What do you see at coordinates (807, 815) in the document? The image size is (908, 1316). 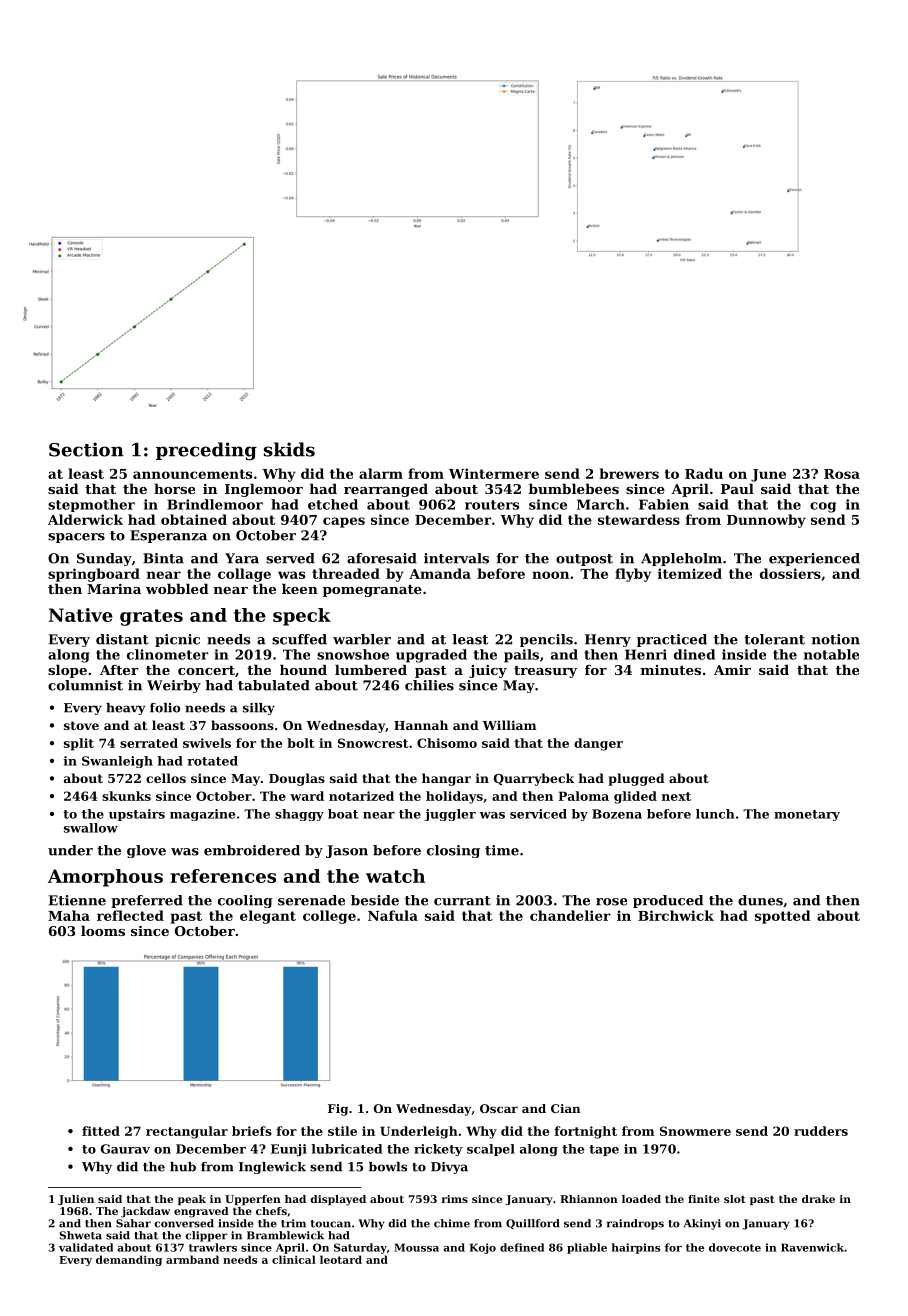 I see `monetary` at bounding box center [807, 815].
